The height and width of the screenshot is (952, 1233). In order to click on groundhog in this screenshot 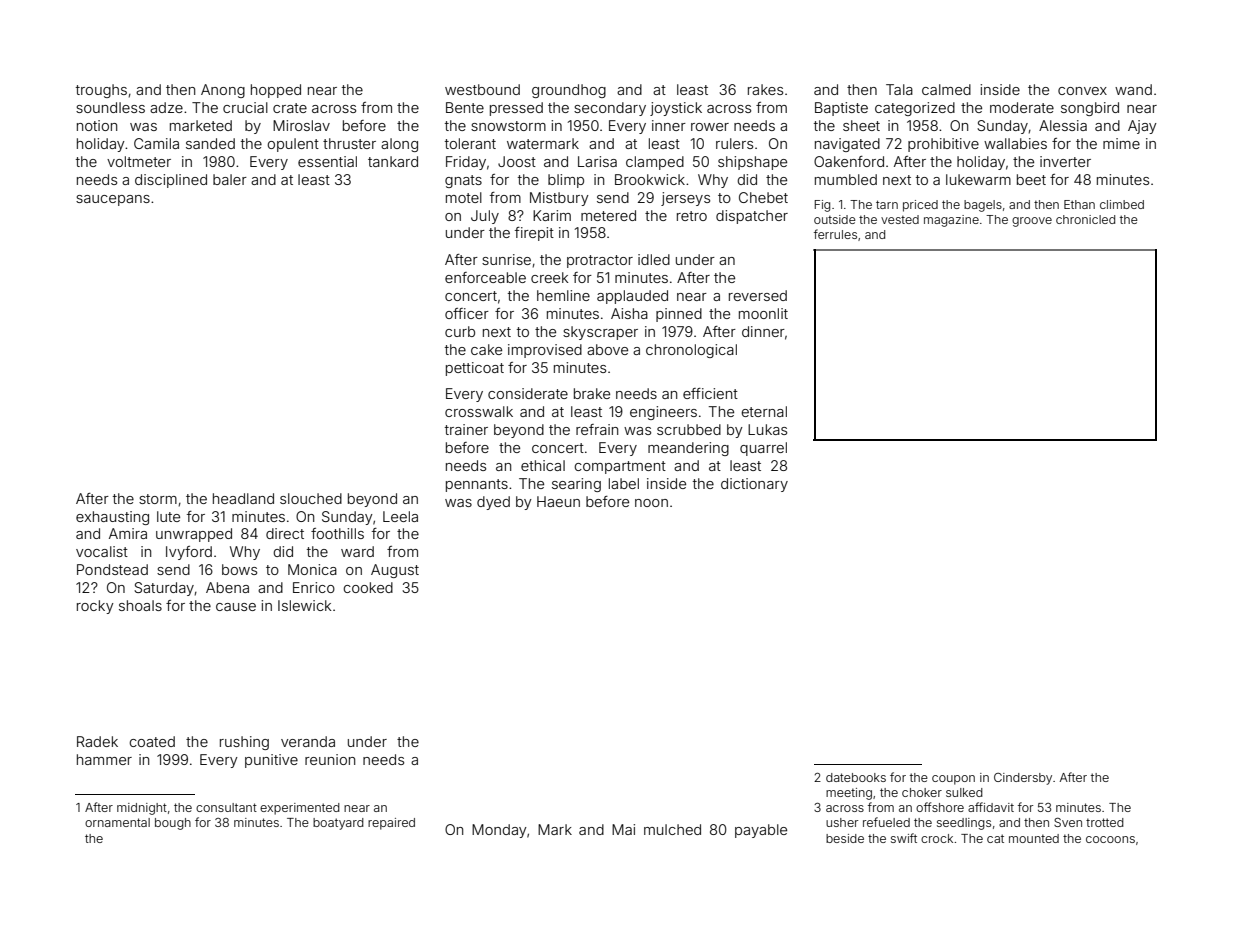, I will do `click(569, 91)`.
